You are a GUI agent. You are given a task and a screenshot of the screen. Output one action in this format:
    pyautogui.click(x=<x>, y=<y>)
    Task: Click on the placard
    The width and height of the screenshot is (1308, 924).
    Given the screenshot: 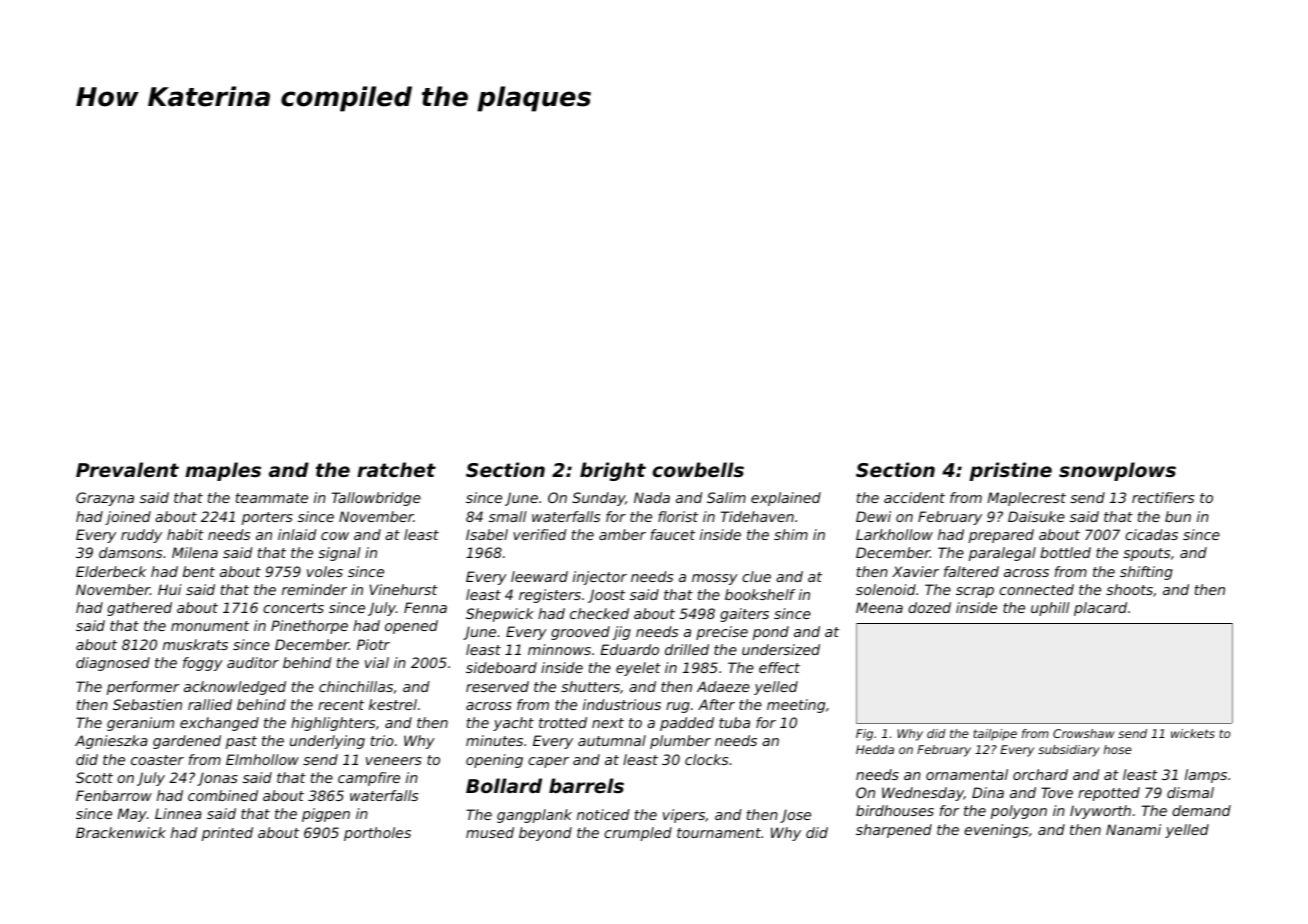 What is the action you would take?
    pyautogui.click(x=1100, y=609)
